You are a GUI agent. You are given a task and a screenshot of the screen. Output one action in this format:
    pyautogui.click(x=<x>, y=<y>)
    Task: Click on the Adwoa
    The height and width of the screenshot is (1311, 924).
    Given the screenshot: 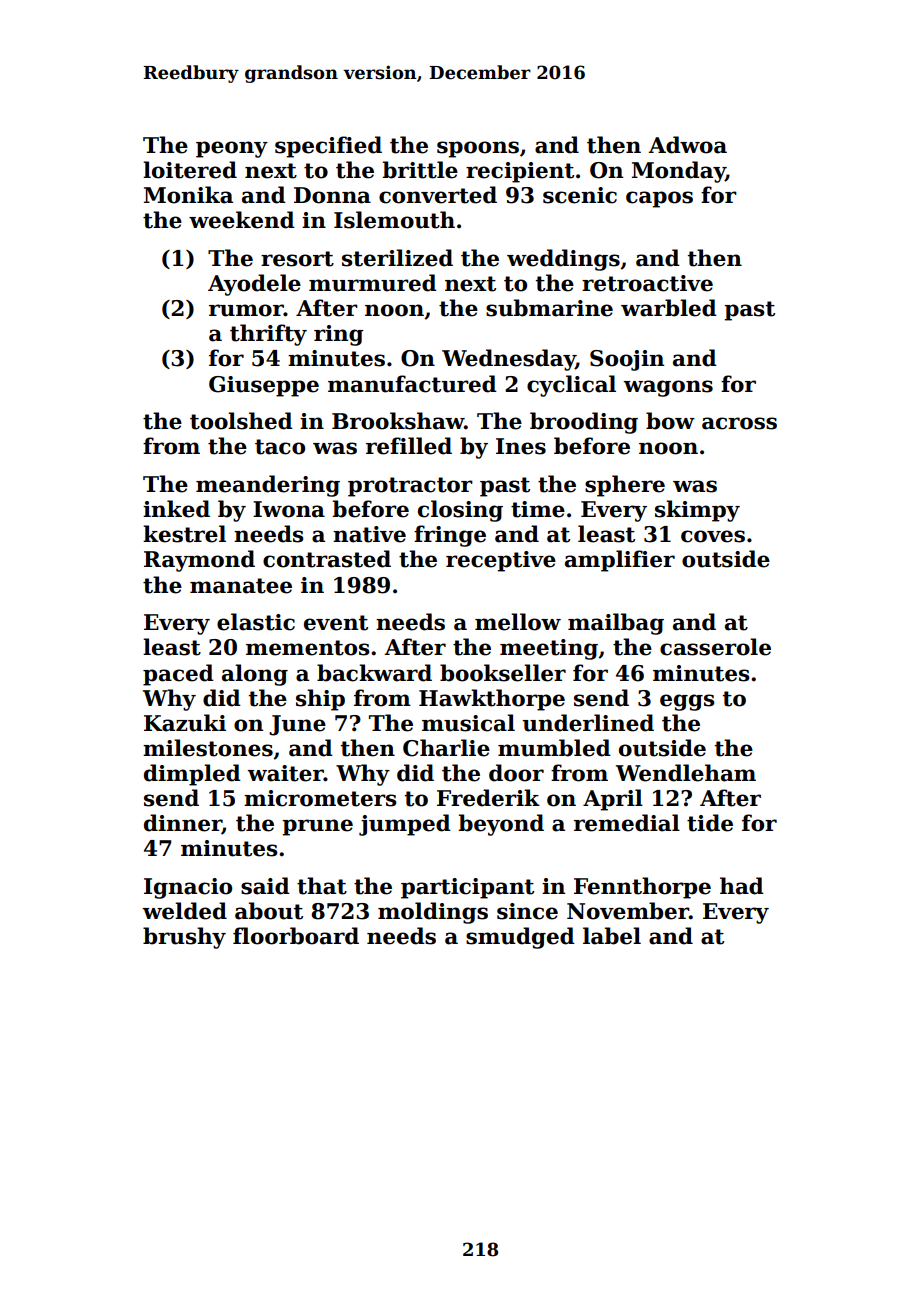 What is the action you would take?
    pyautogui.click(x=687, y=145)
